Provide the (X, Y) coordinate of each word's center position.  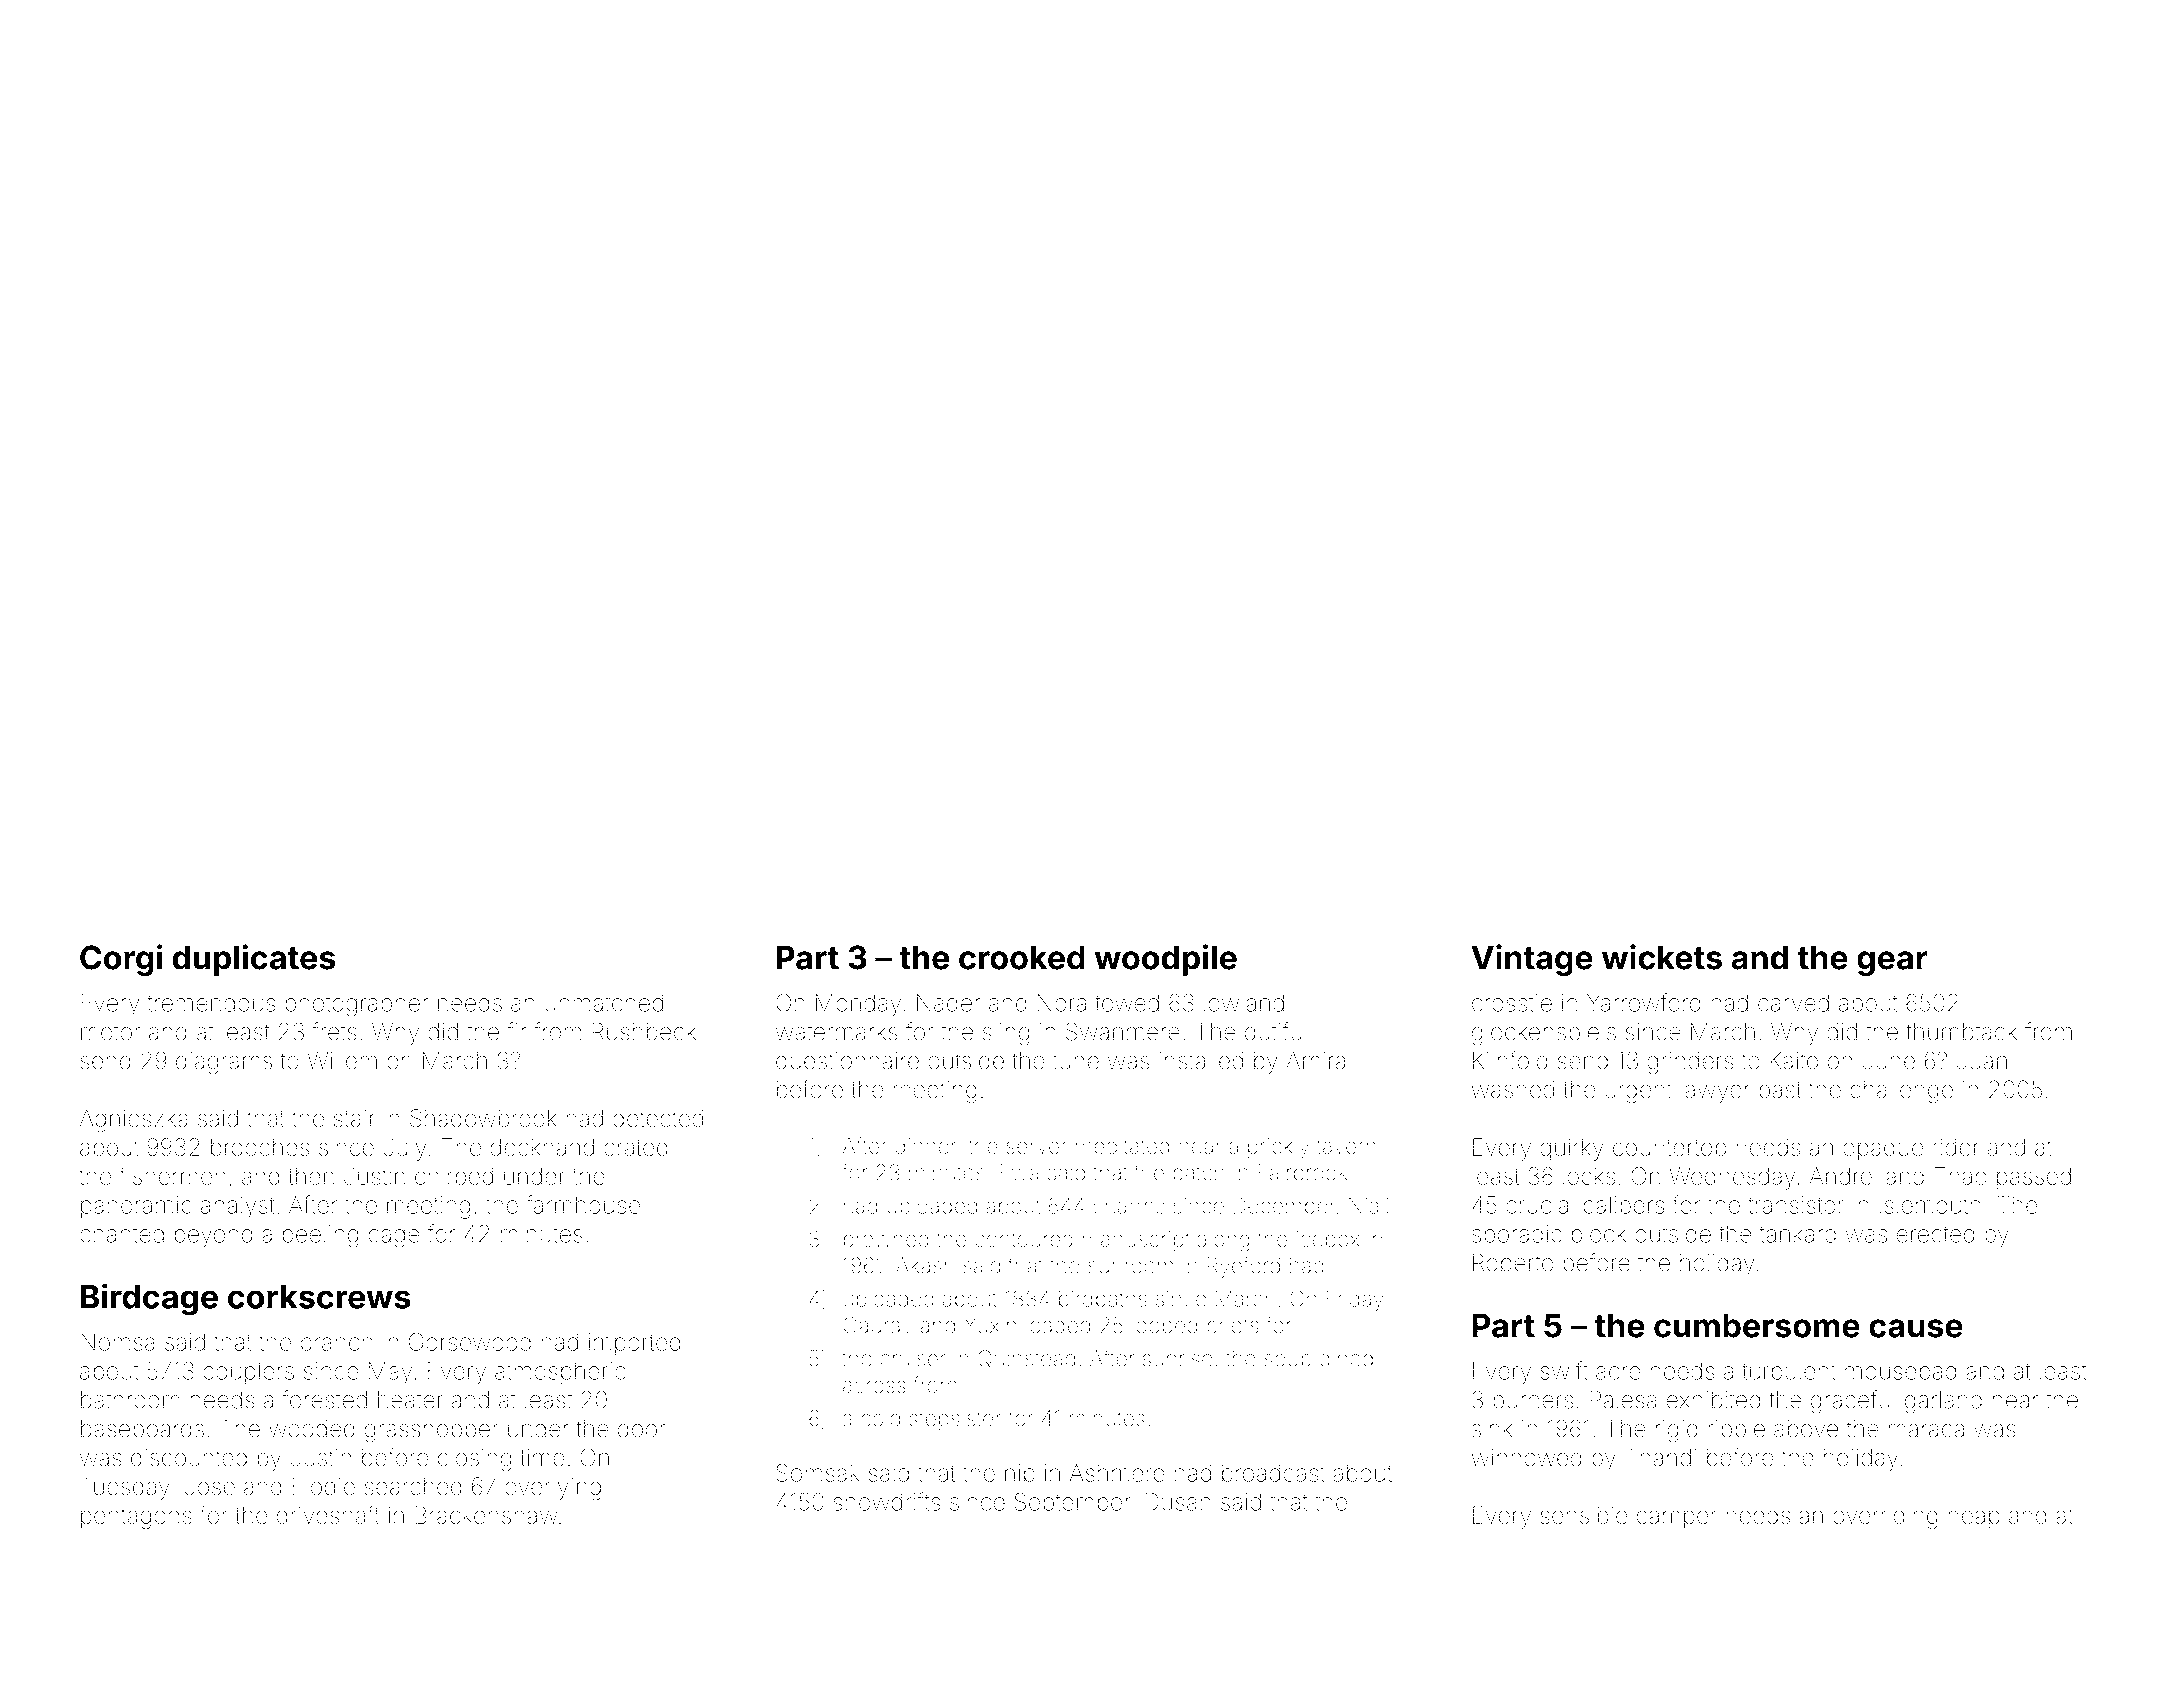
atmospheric (560, 1373)
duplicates (254, 960)
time (542, 1458)
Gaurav (877, 1325)
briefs (1233, 1325)
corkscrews (319, 1297)
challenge (1901, 1092)
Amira (1315, 1061)
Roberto (1513, 1262)
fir (517, 1031)
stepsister (955, 1420)
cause (1916, 1328)
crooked (1022, 957)
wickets (1662, 957)
